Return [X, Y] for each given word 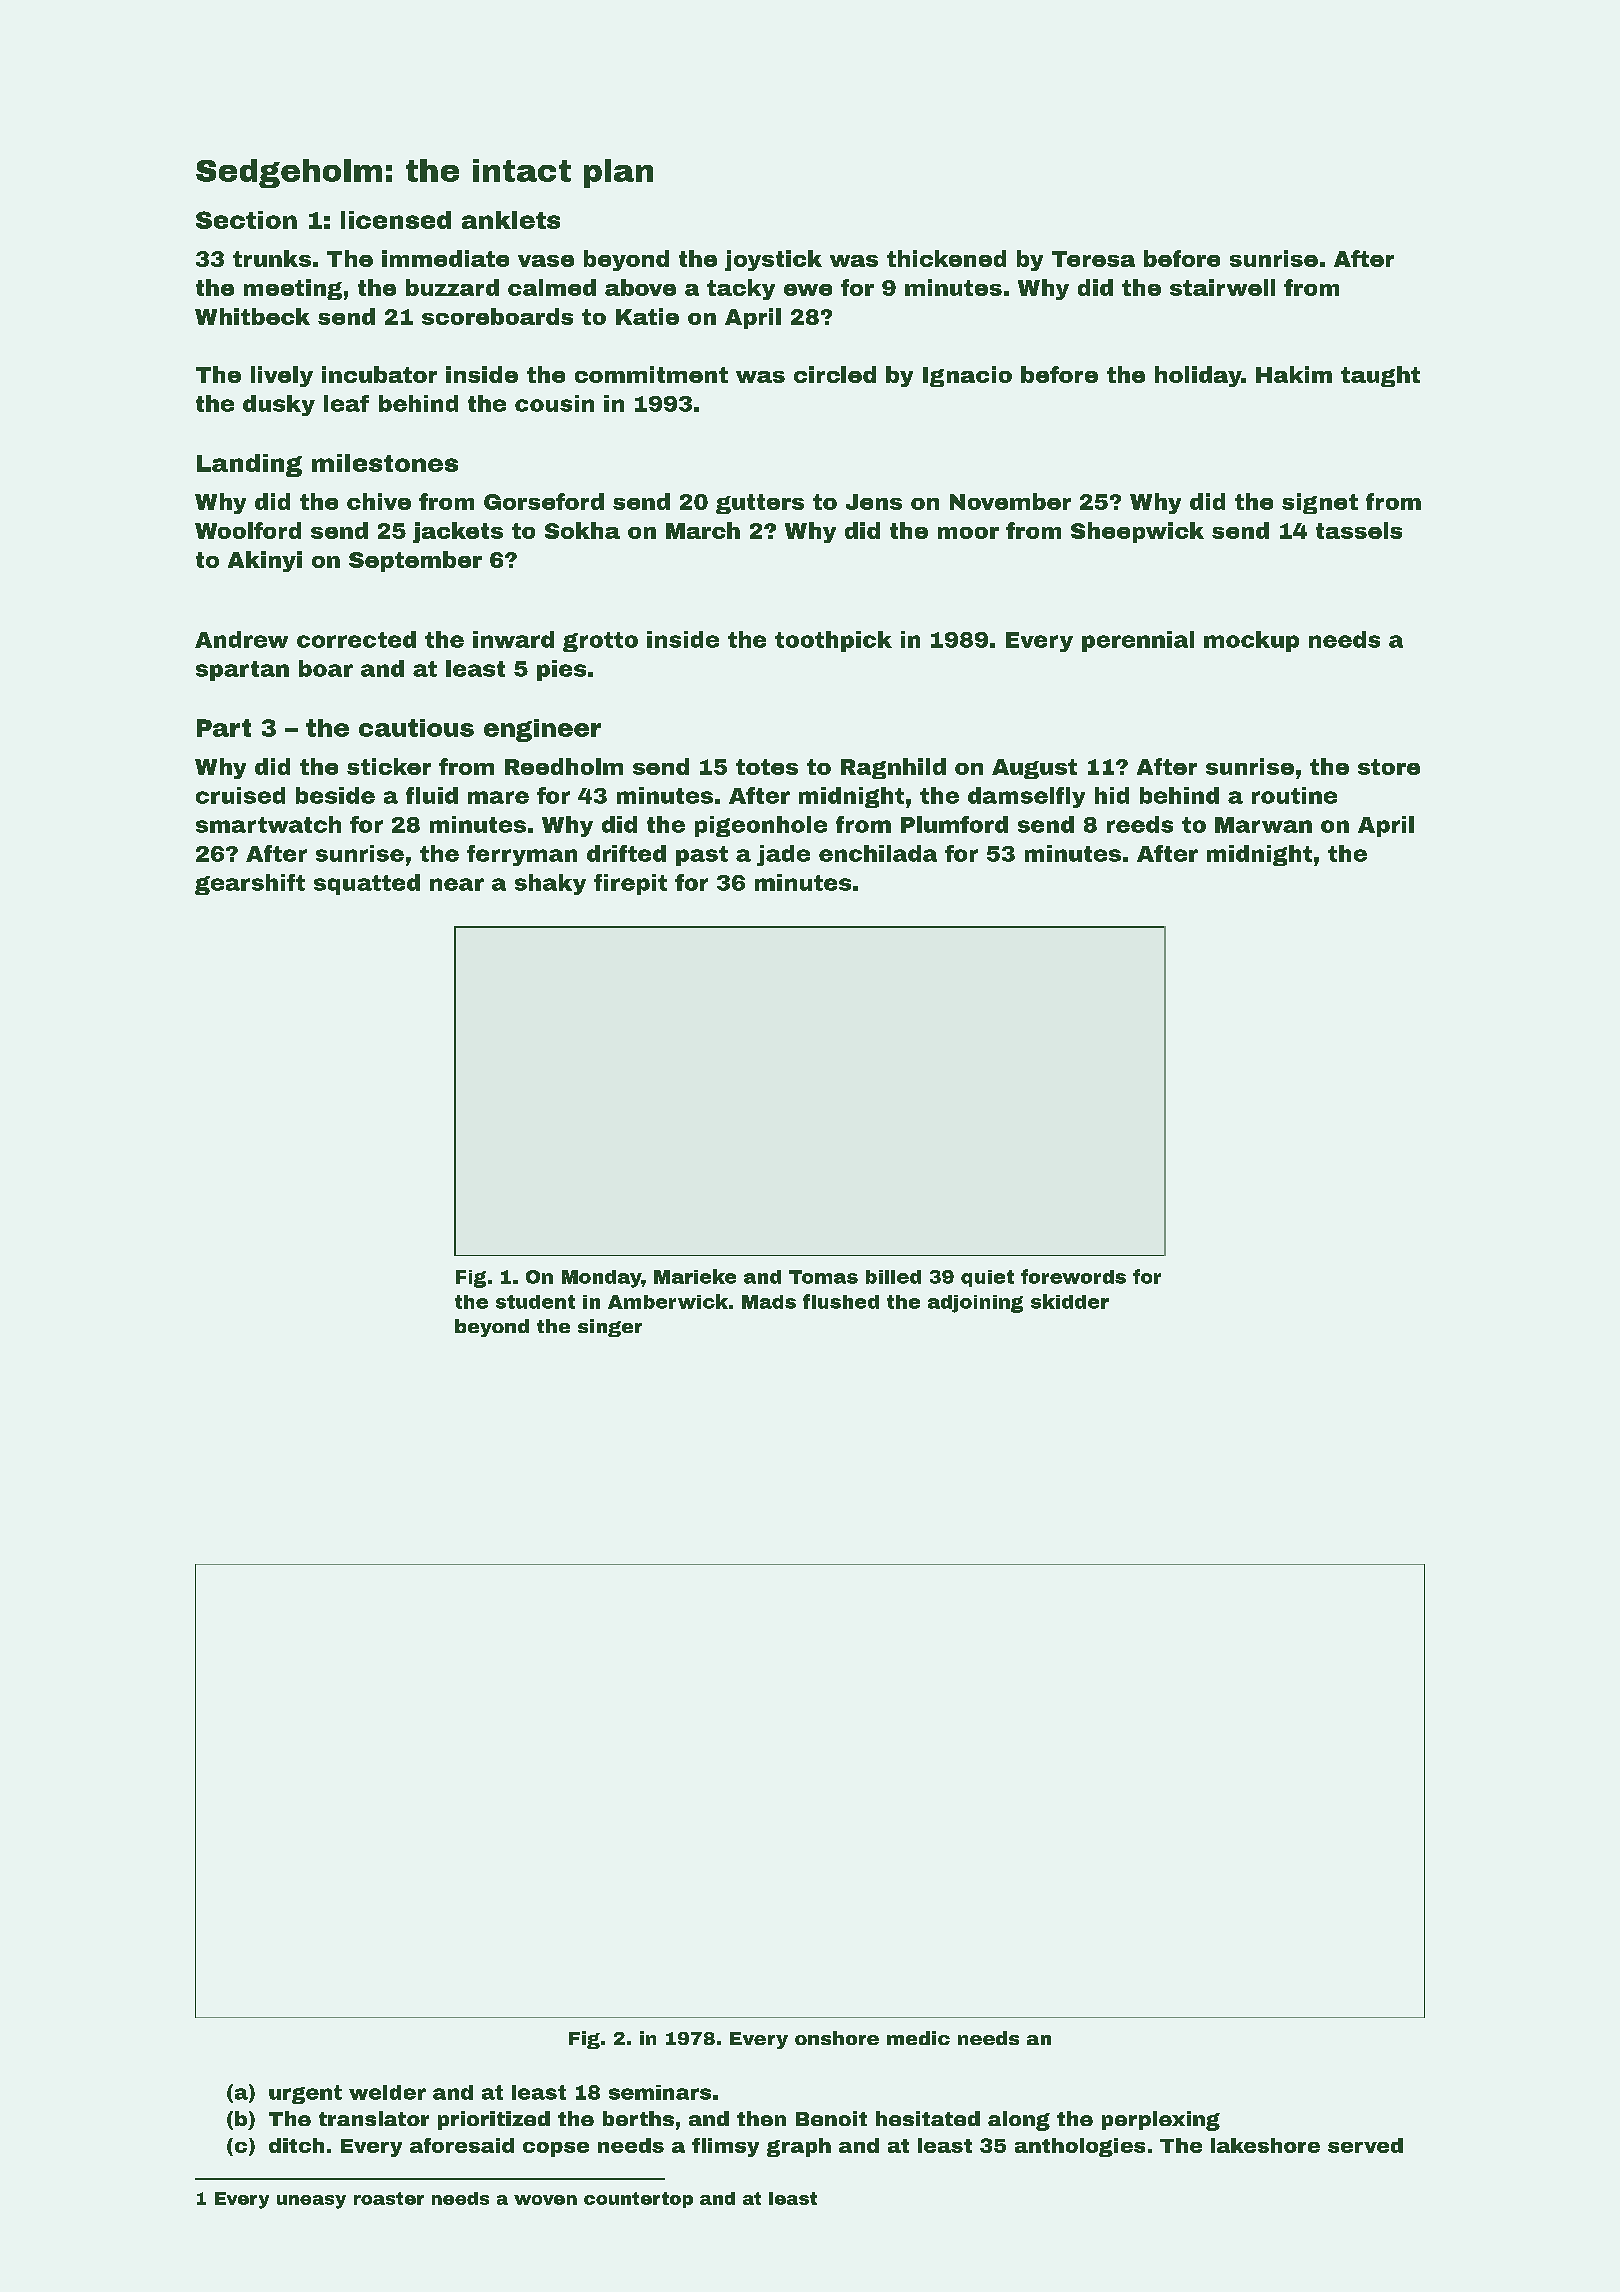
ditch [296, 2145]
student [535, 1302]
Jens [874, 502]
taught [1380, 376]
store [1389, 767]
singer [610, 1328]
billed [893, 1277]
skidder [1070, 1301]
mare [498, 797]
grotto [600, 642]
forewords [1073, 1276]
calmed [552, 287]
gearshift [250, 884]
